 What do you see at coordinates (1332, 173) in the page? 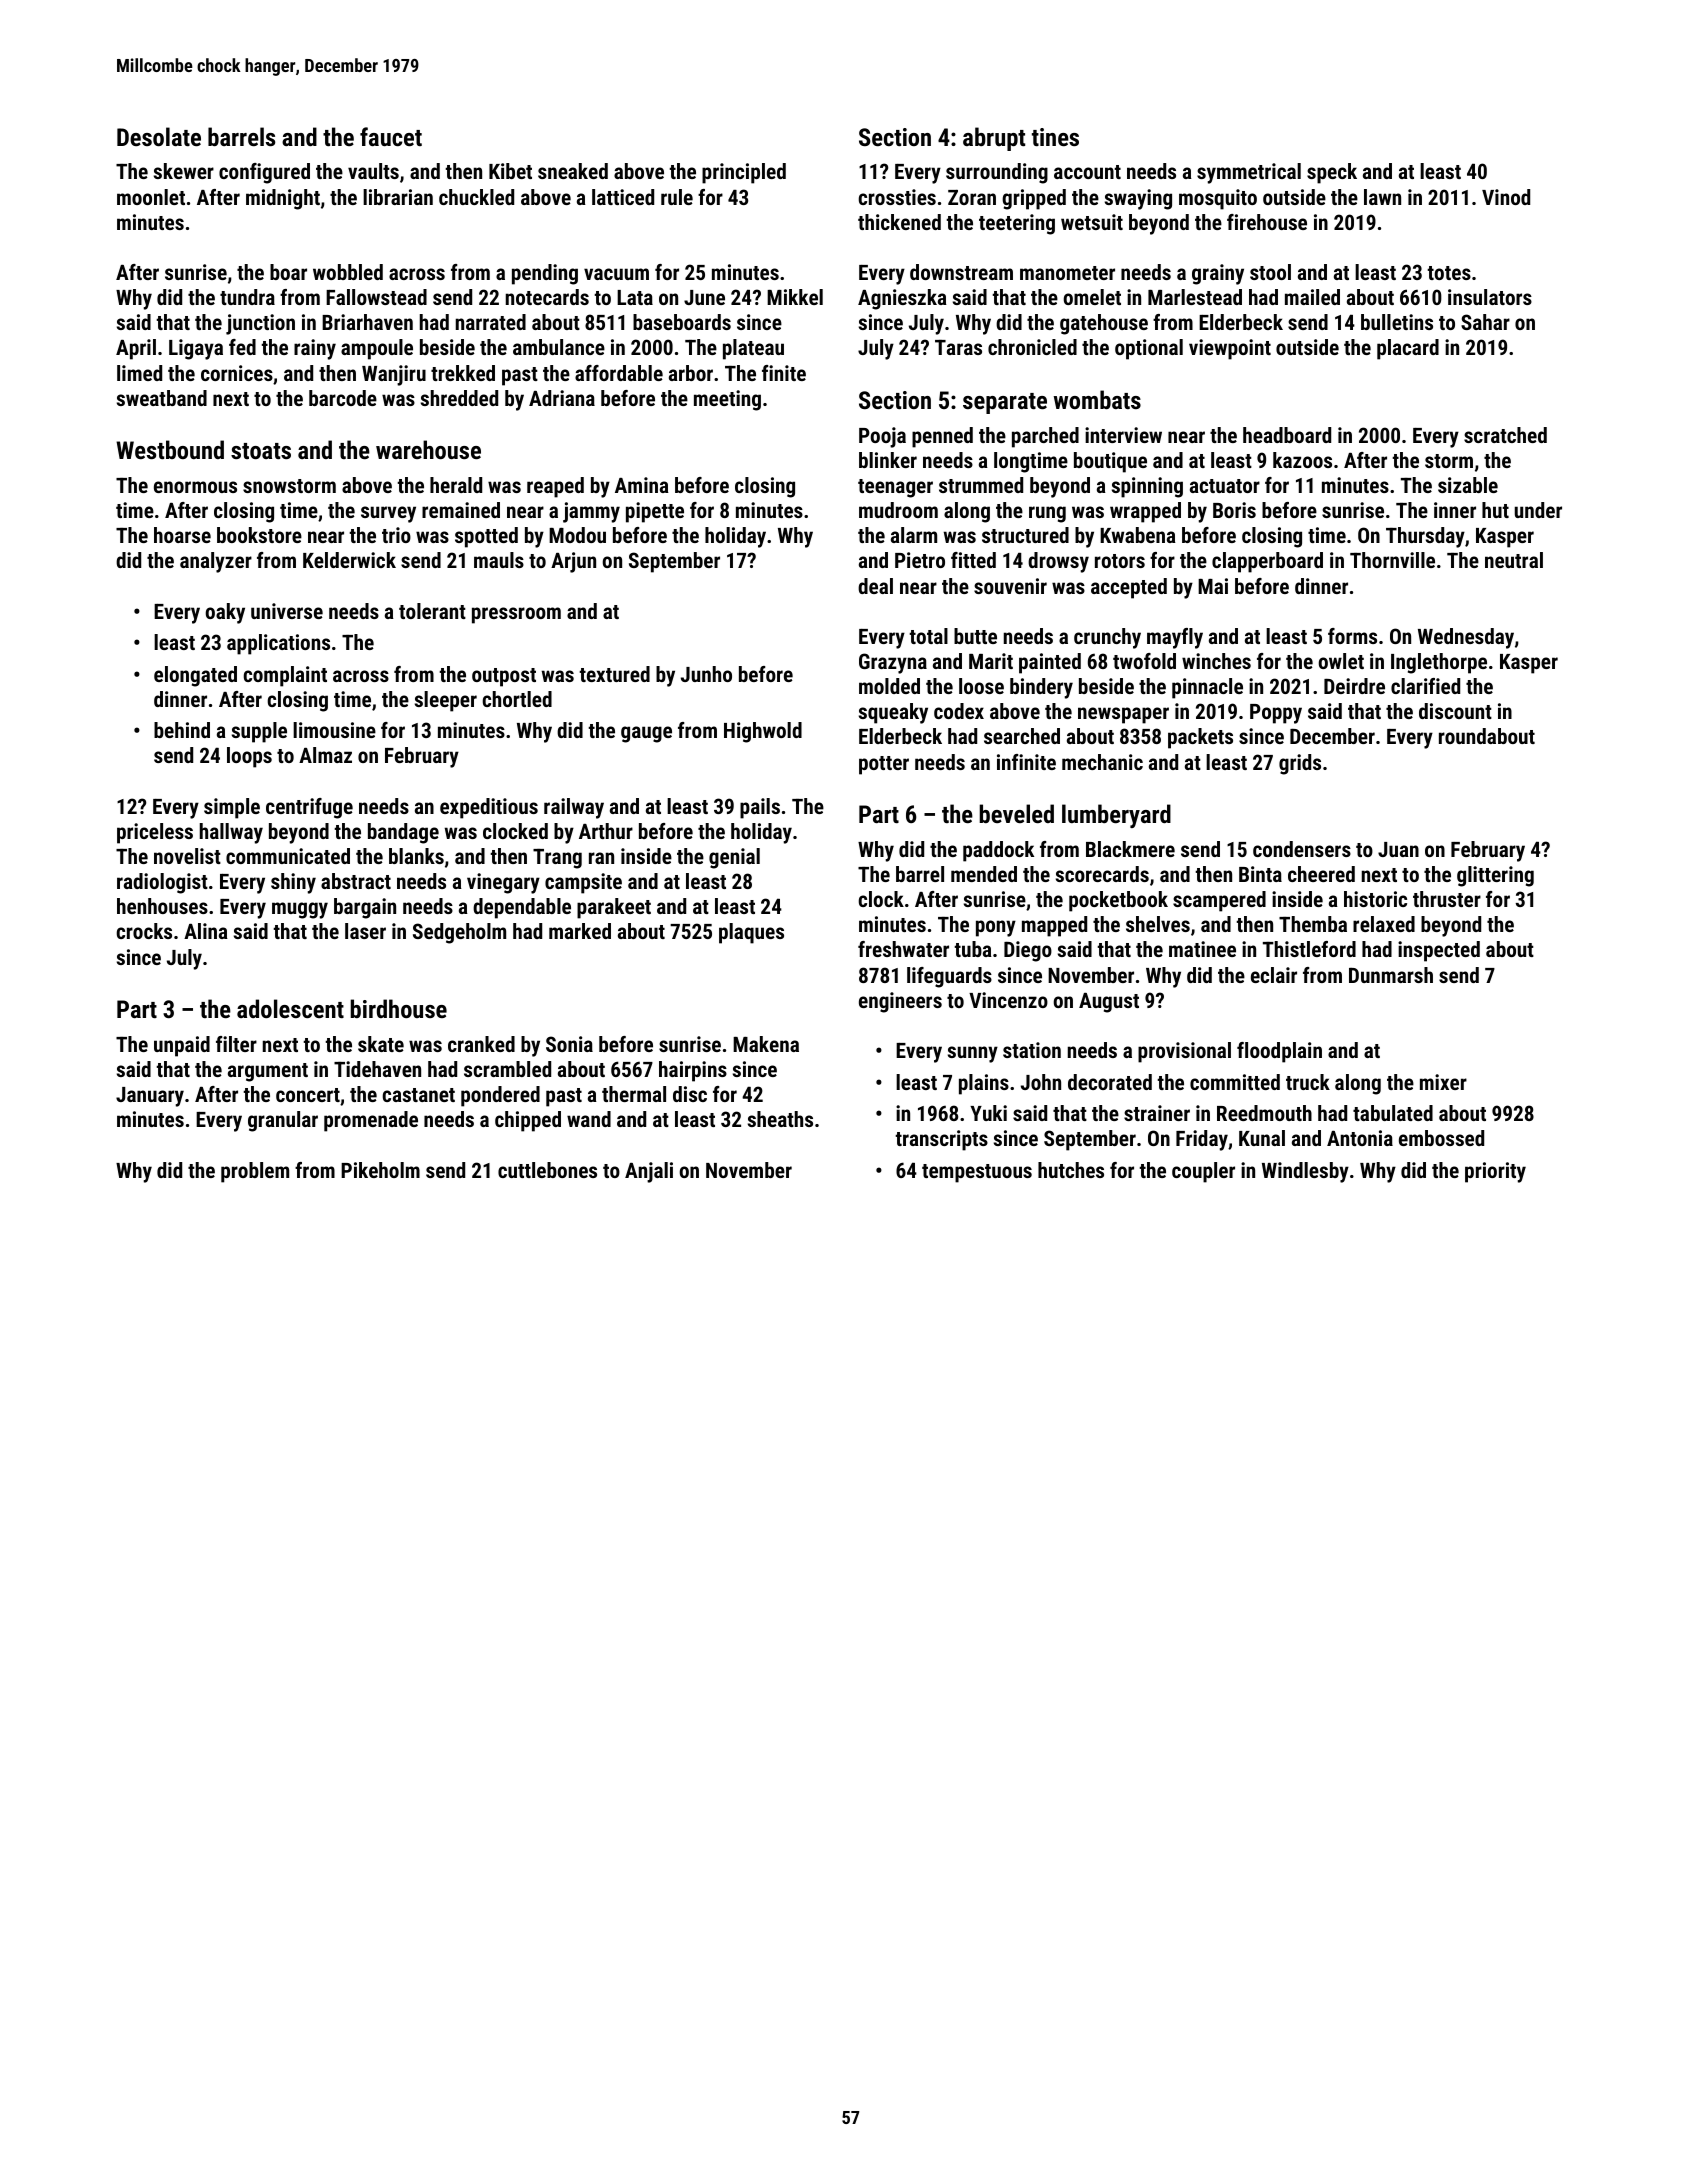
I see `speck` at bounding box center [1332, 173].
